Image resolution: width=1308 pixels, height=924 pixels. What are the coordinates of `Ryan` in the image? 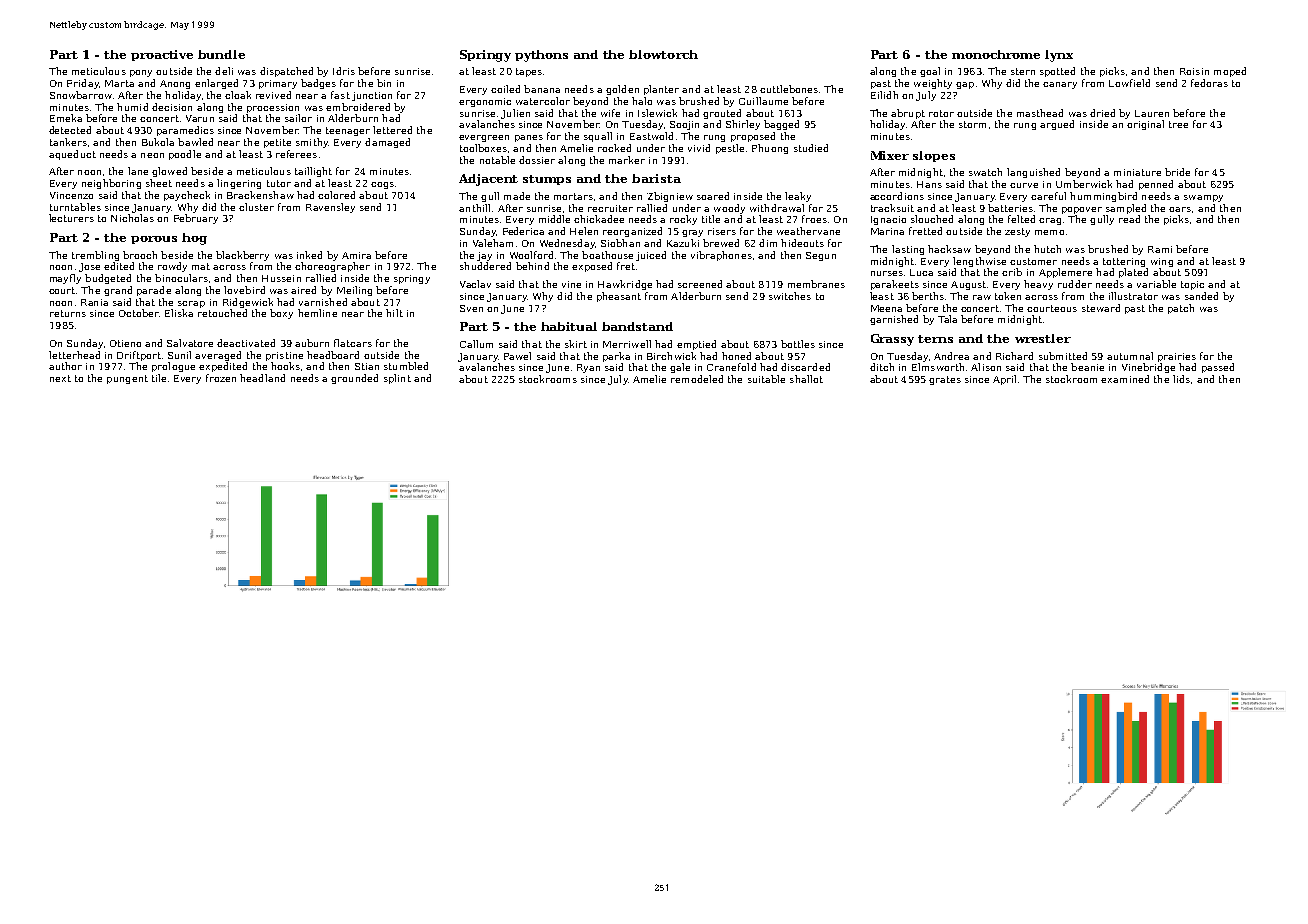 It's located at (588, 368).
